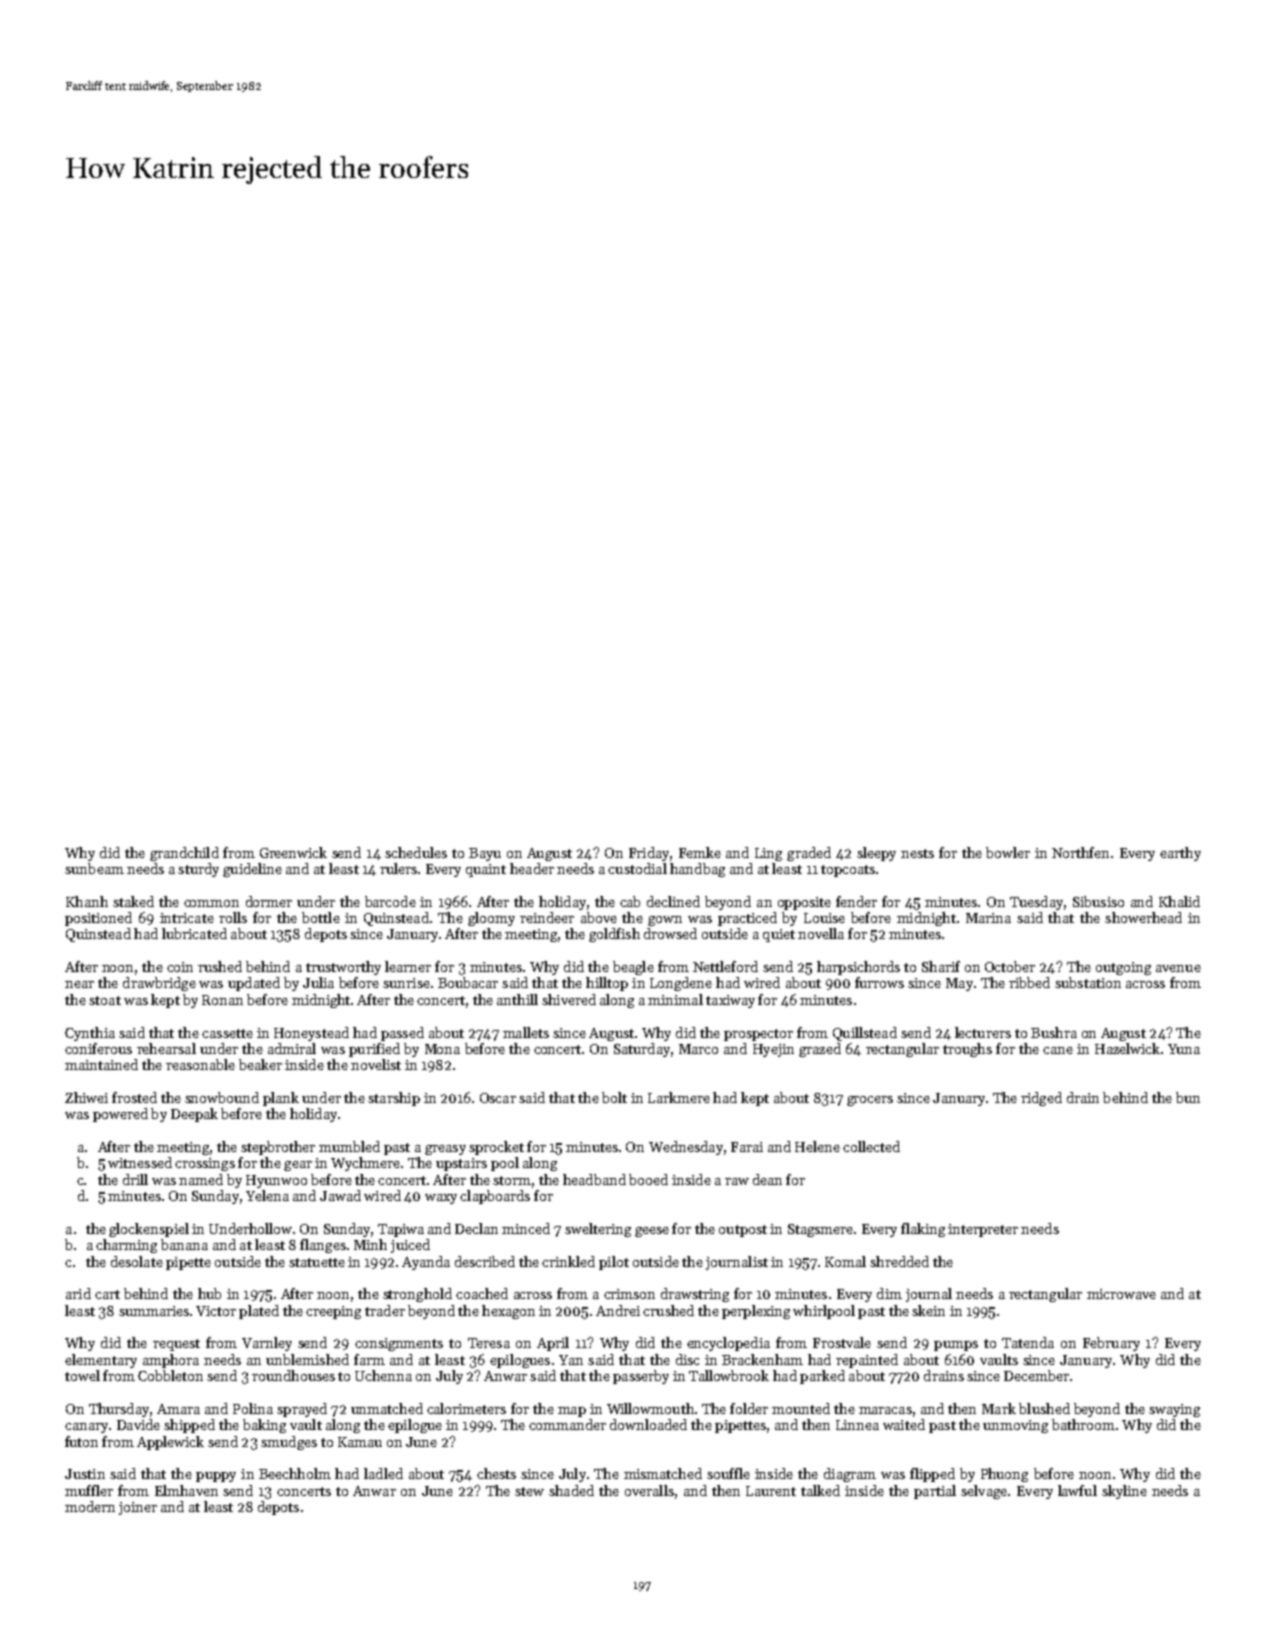  I want to click on Marina, so click(988, 918).
